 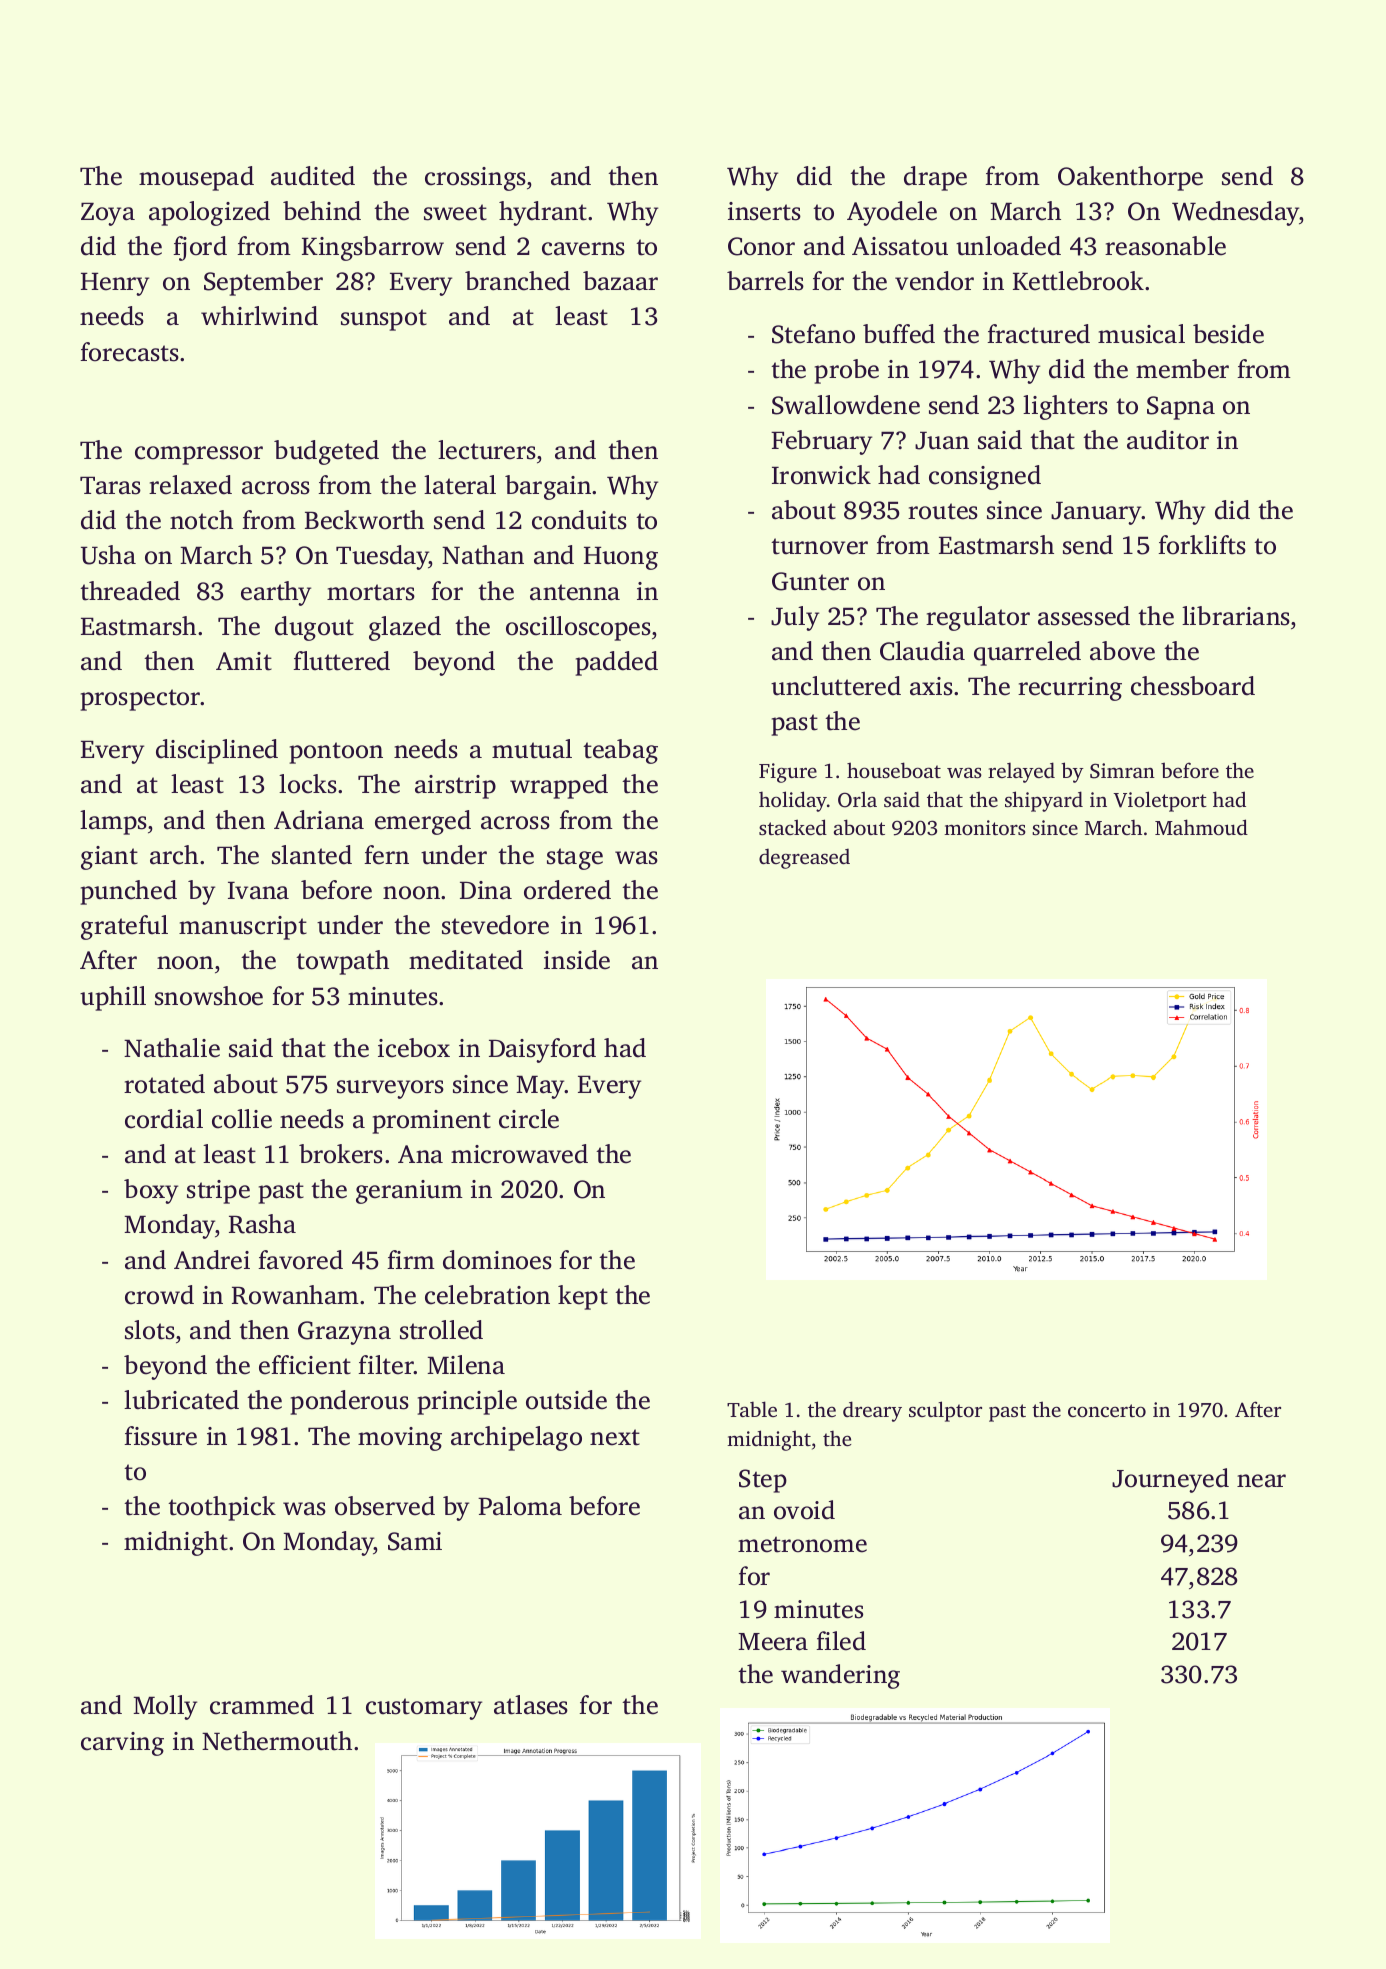 I want to click on kept, so click(x=583, y=1297).
